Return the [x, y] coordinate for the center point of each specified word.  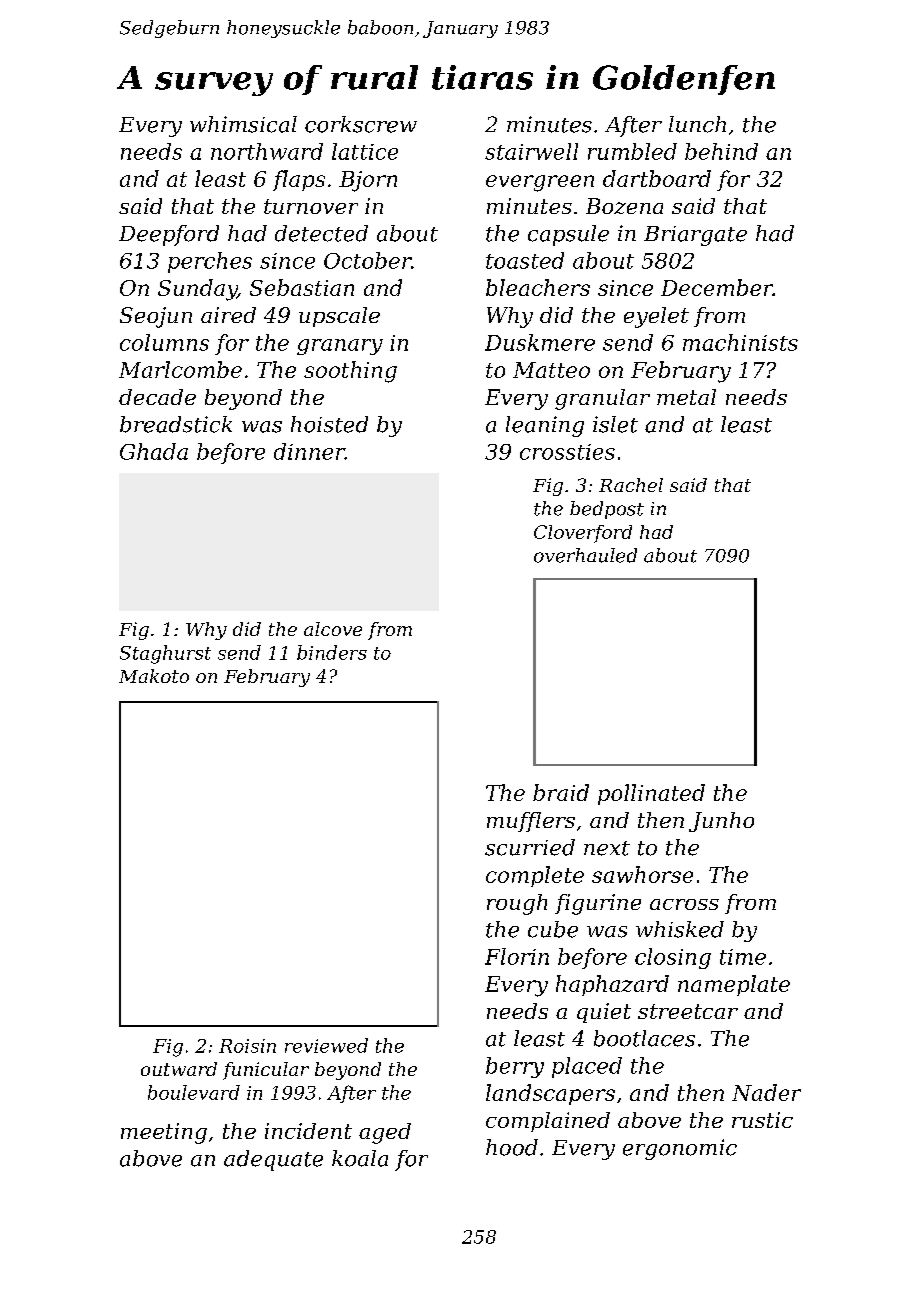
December [717, 287]
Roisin [247, 1046]
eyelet [656, 317]
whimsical [243, 124]
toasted [525, 260]
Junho [721, 822]
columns [164, 342]
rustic [762, 1120]
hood [512, 1147]
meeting [164, 1133]
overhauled [585, 555]
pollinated [651, 794]
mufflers [531, 822]
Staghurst [165, 654]
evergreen [540, 183]
